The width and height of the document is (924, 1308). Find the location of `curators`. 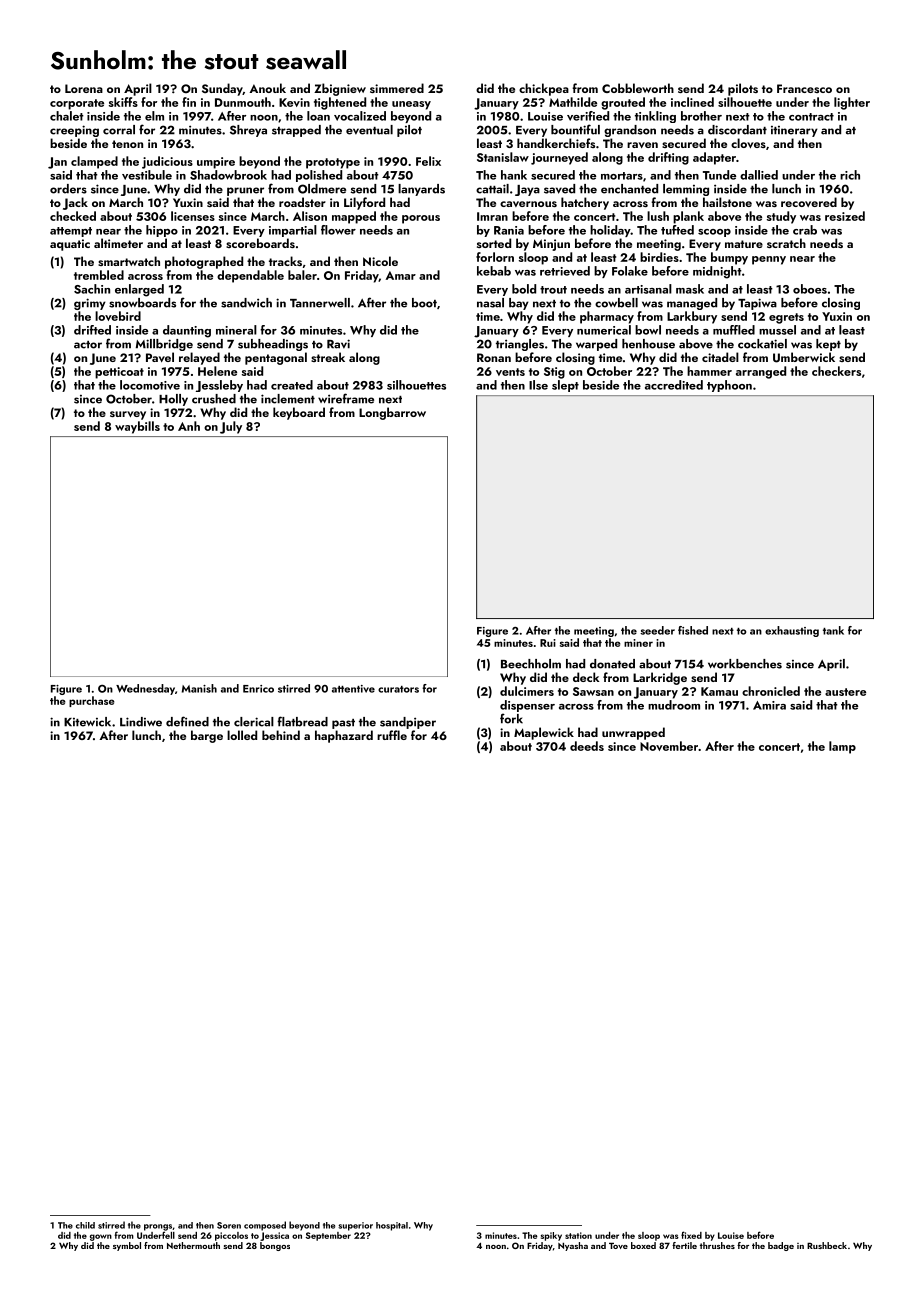

curators is located at coordinates (398, 689).
